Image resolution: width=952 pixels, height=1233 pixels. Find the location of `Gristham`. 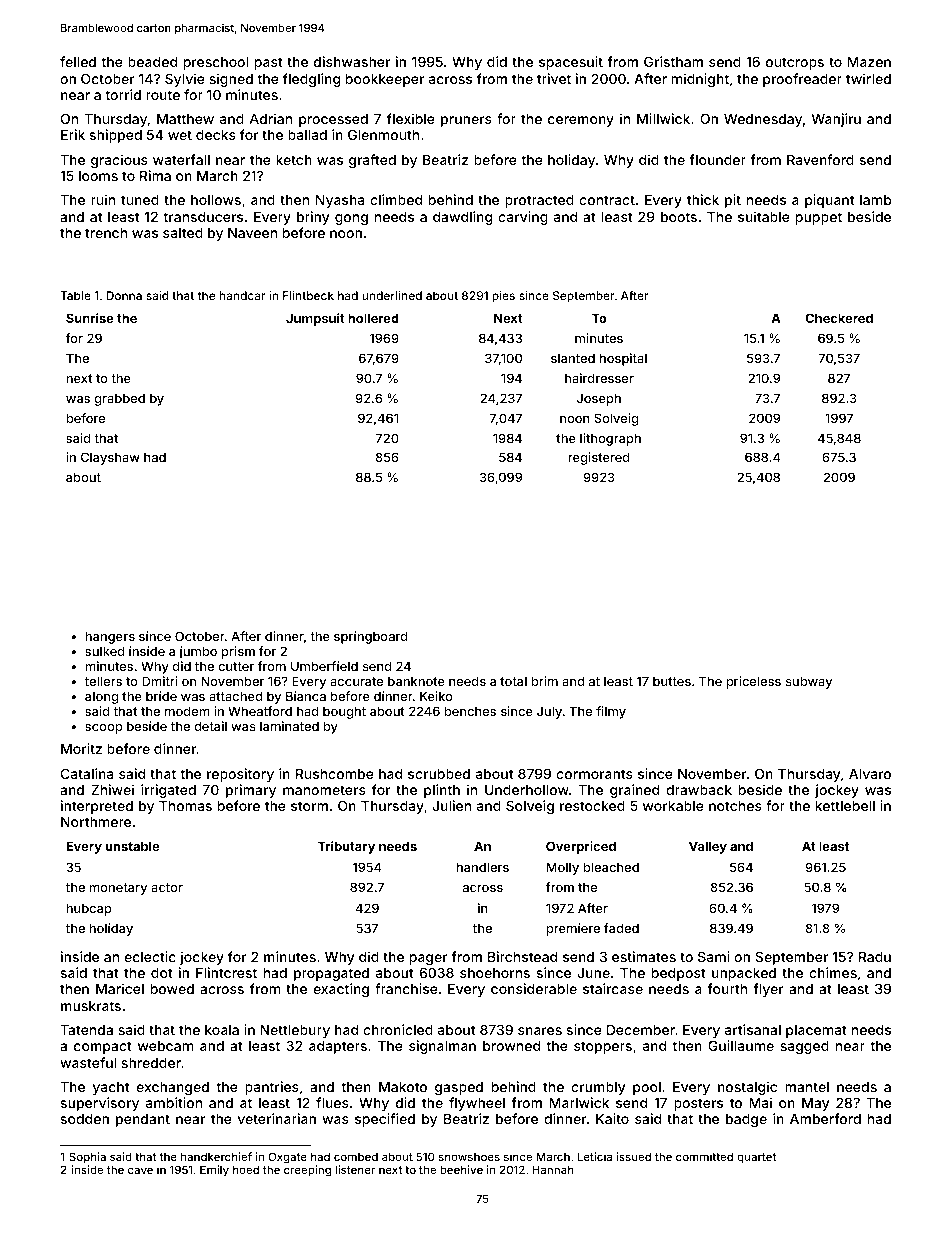

Gristham is located at coordinates (673, 61).
